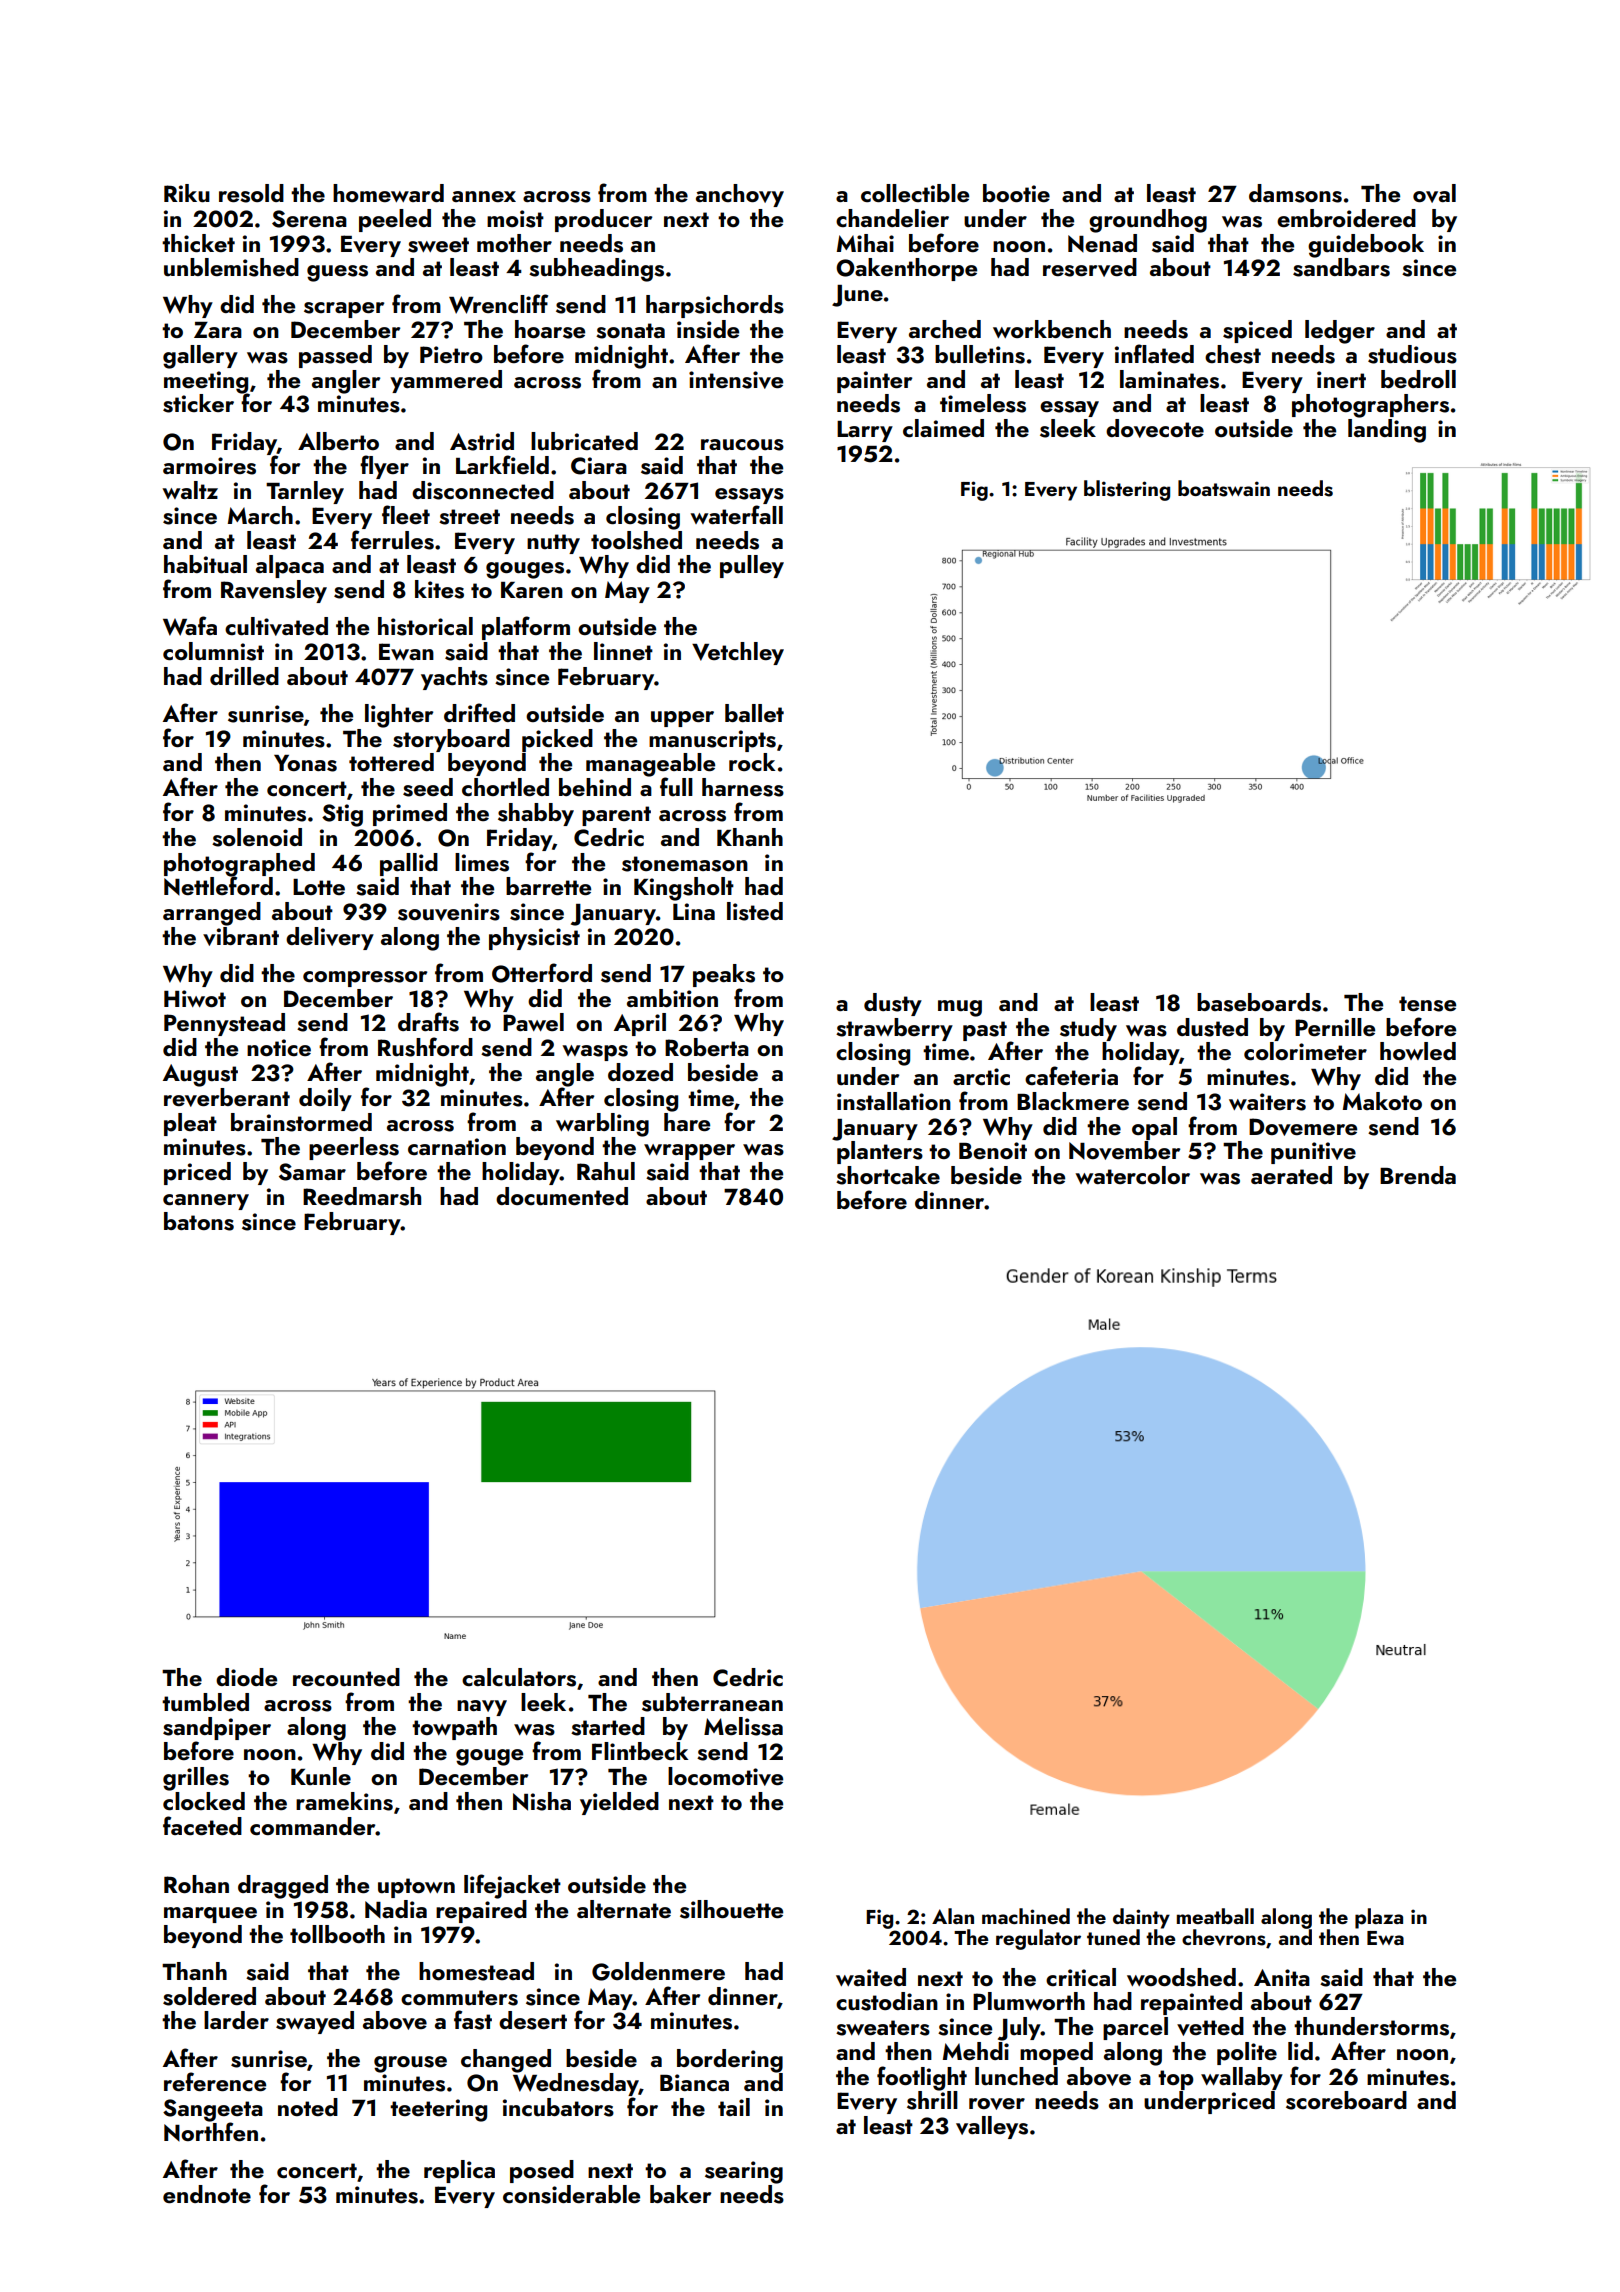 This screenshot has height=2292, width=1620. Describe the element at coordinates (187, 193) in the screenshot. I see `Riku` at that location.
